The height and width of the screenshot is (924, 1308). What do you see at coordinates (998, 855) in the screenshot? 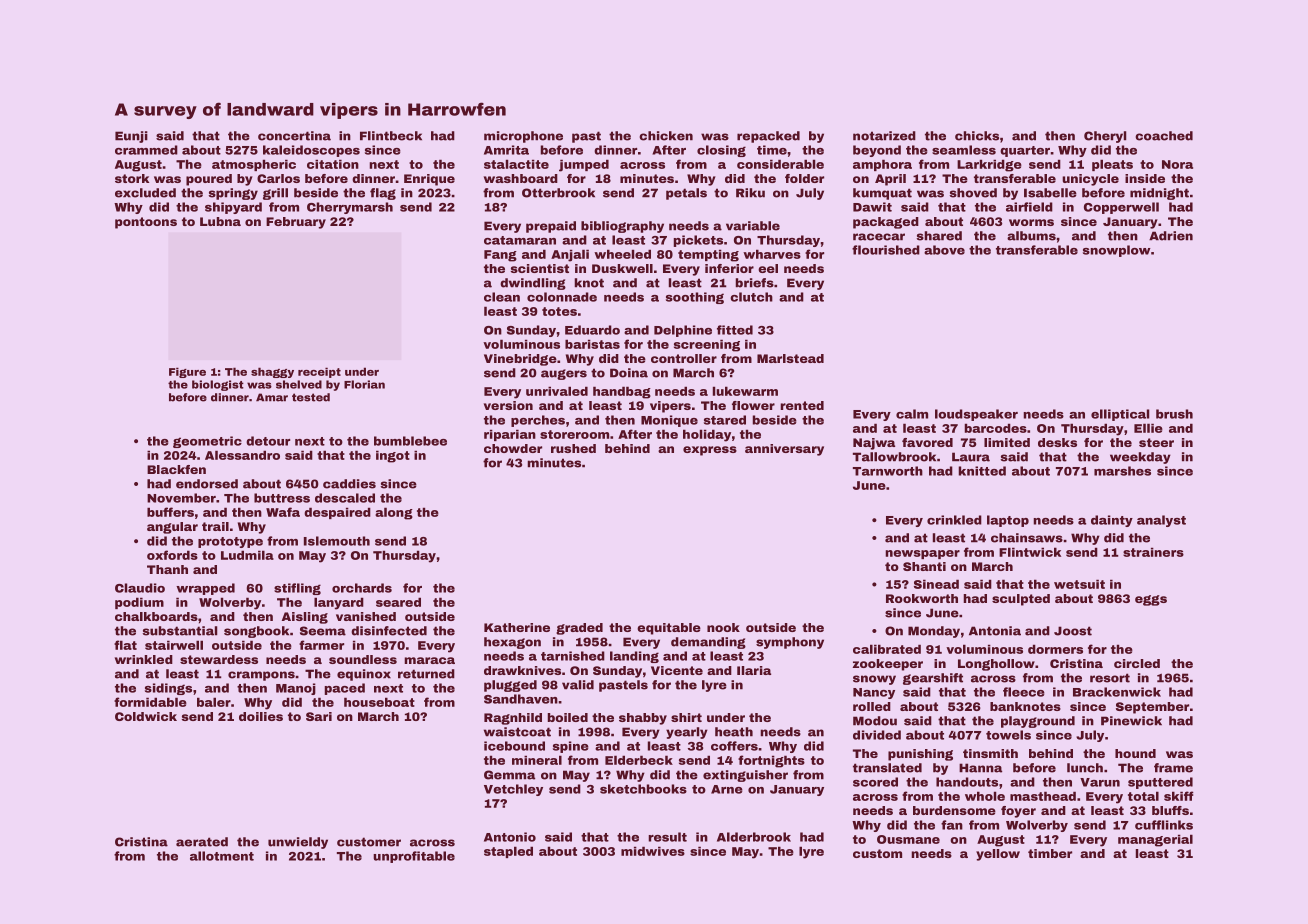
I see `yellow` at bounding box center [998, 855].
